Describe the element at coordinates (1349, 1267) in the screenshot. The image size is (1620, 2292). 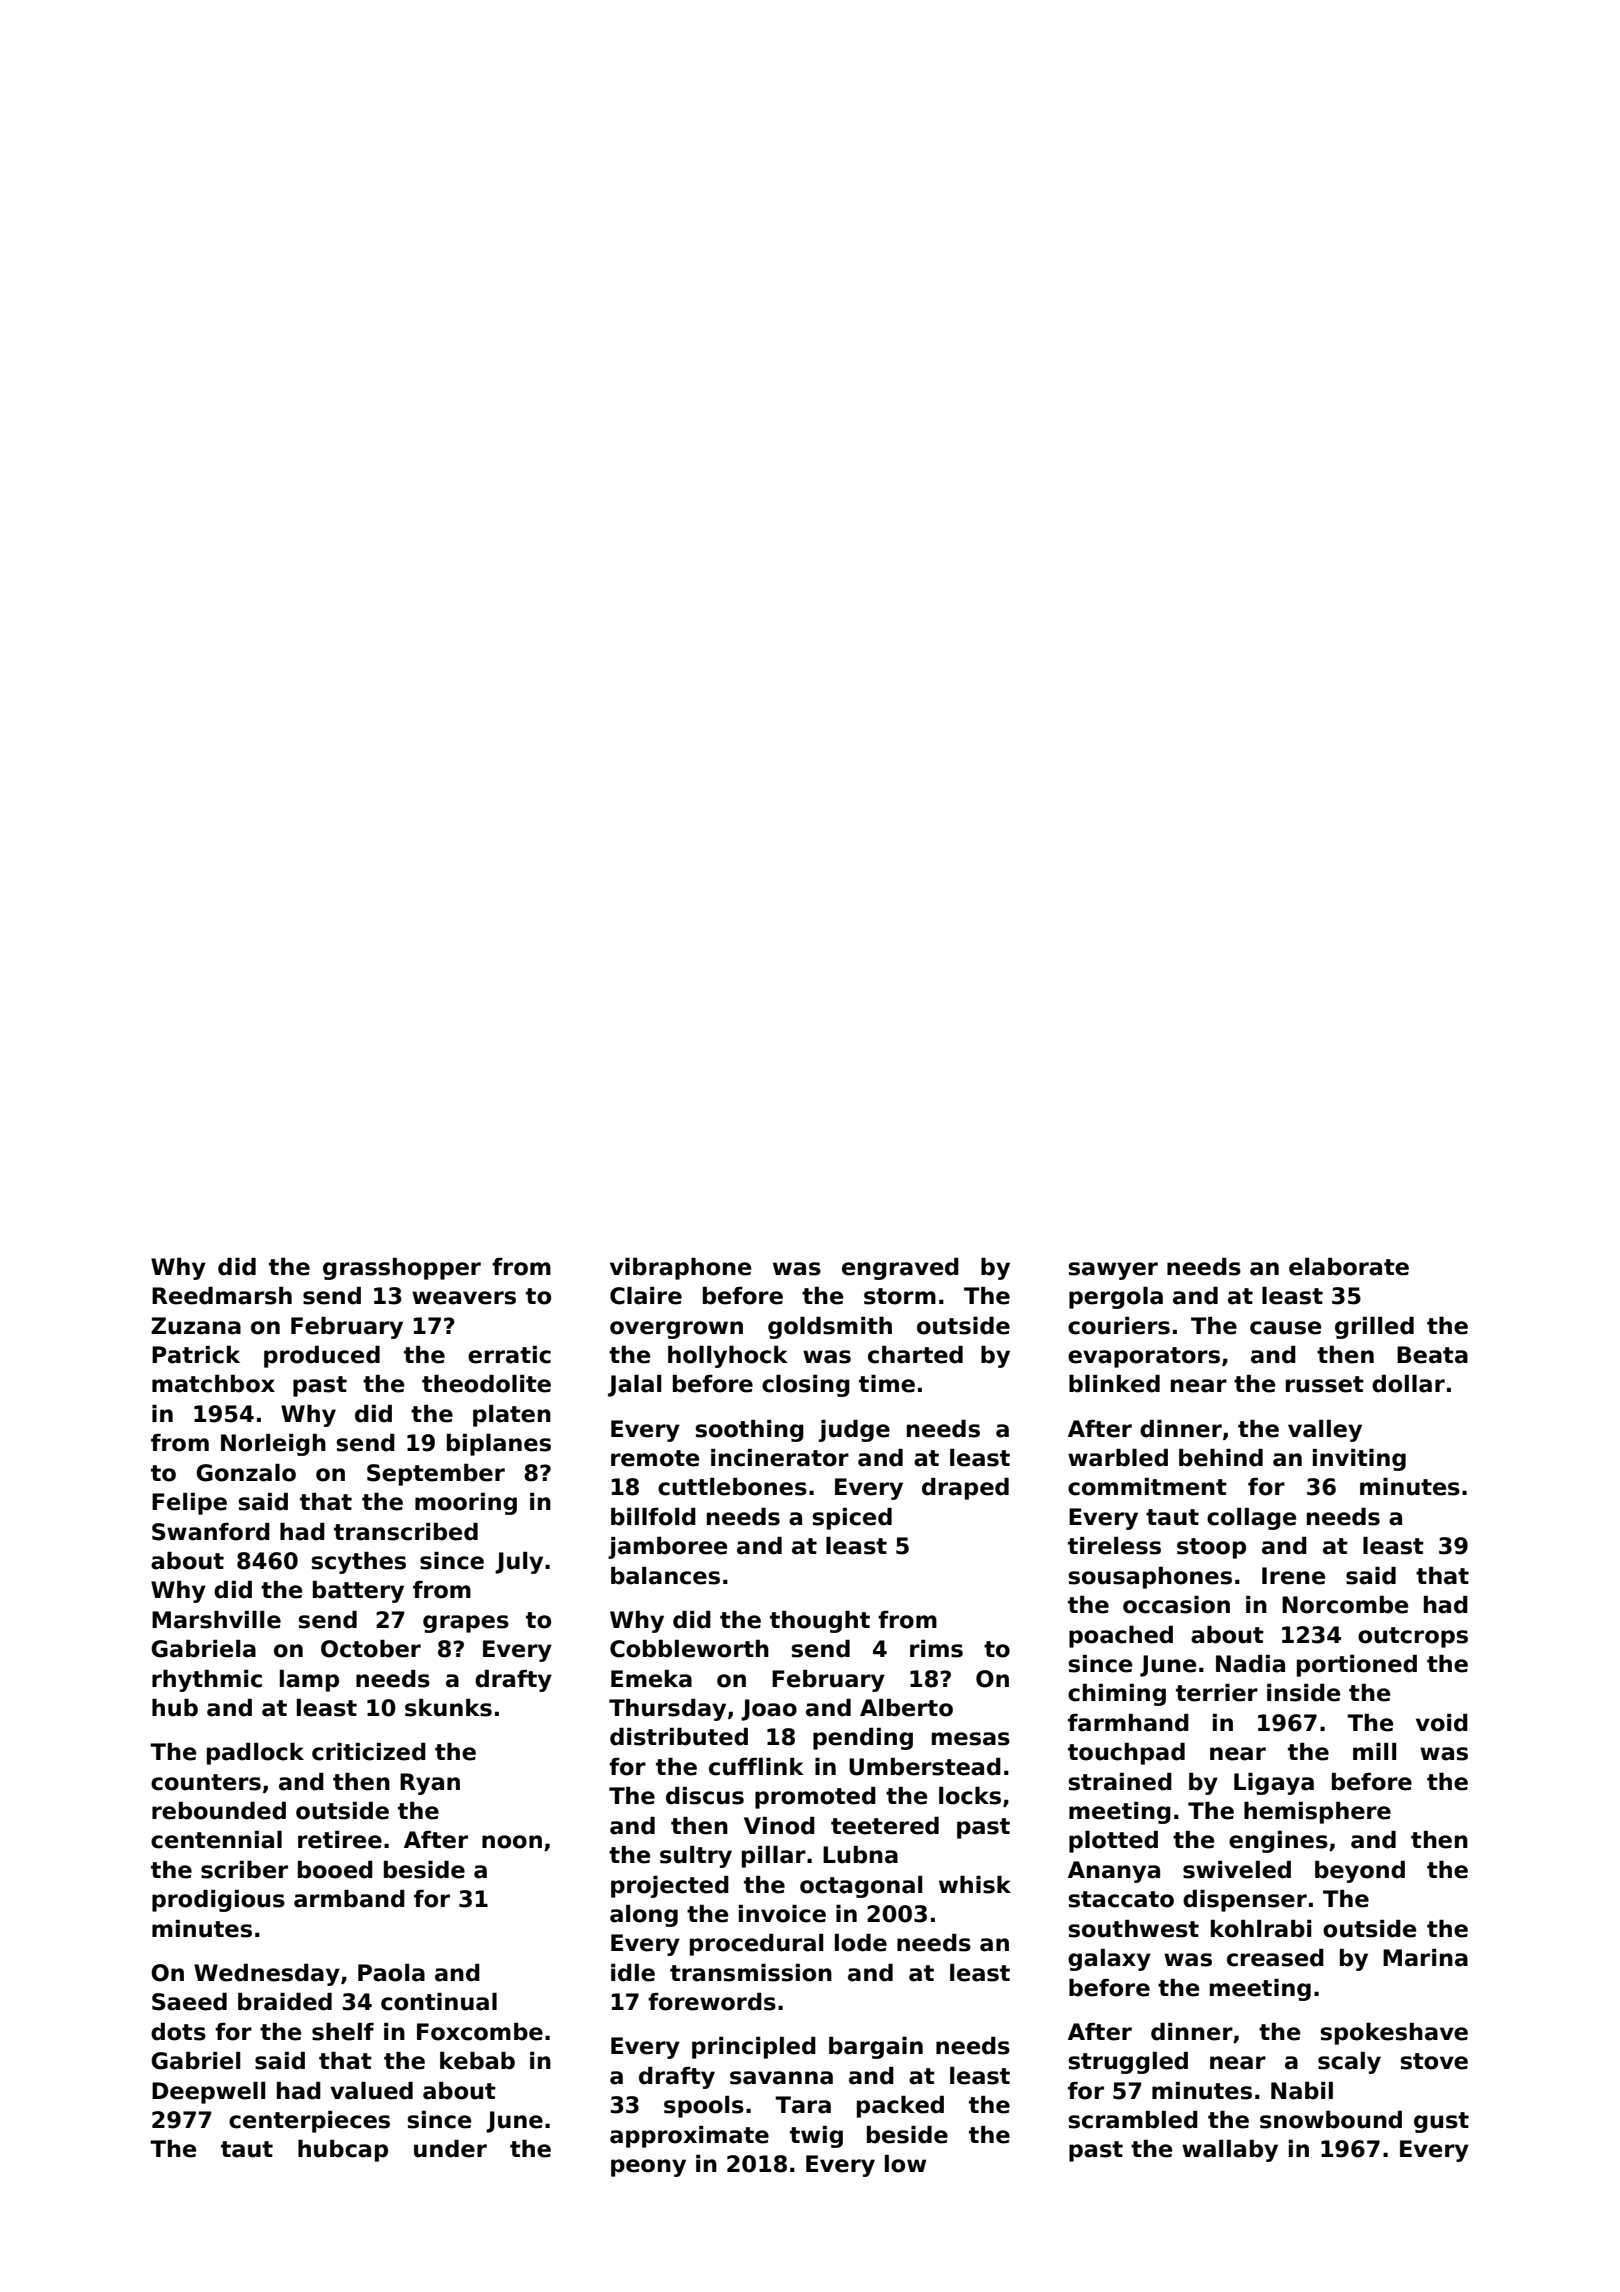
I see `elaborate` at that location.
